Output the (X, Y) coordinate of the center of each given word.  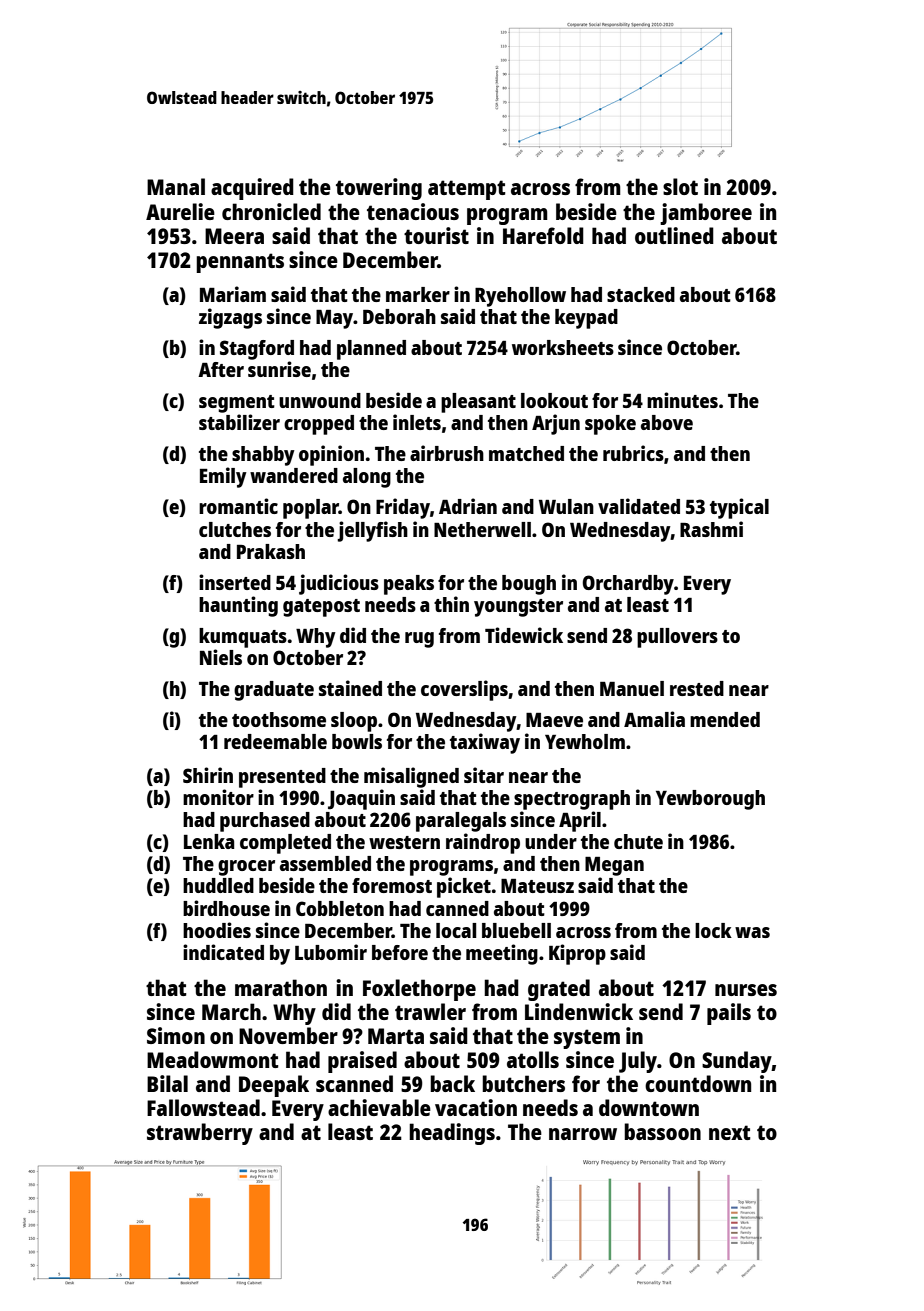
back (452, 1083)
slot (680, 186)
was (752, 932)
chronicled (271, 211)
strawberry (200, 1134)
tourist (436, 235)
